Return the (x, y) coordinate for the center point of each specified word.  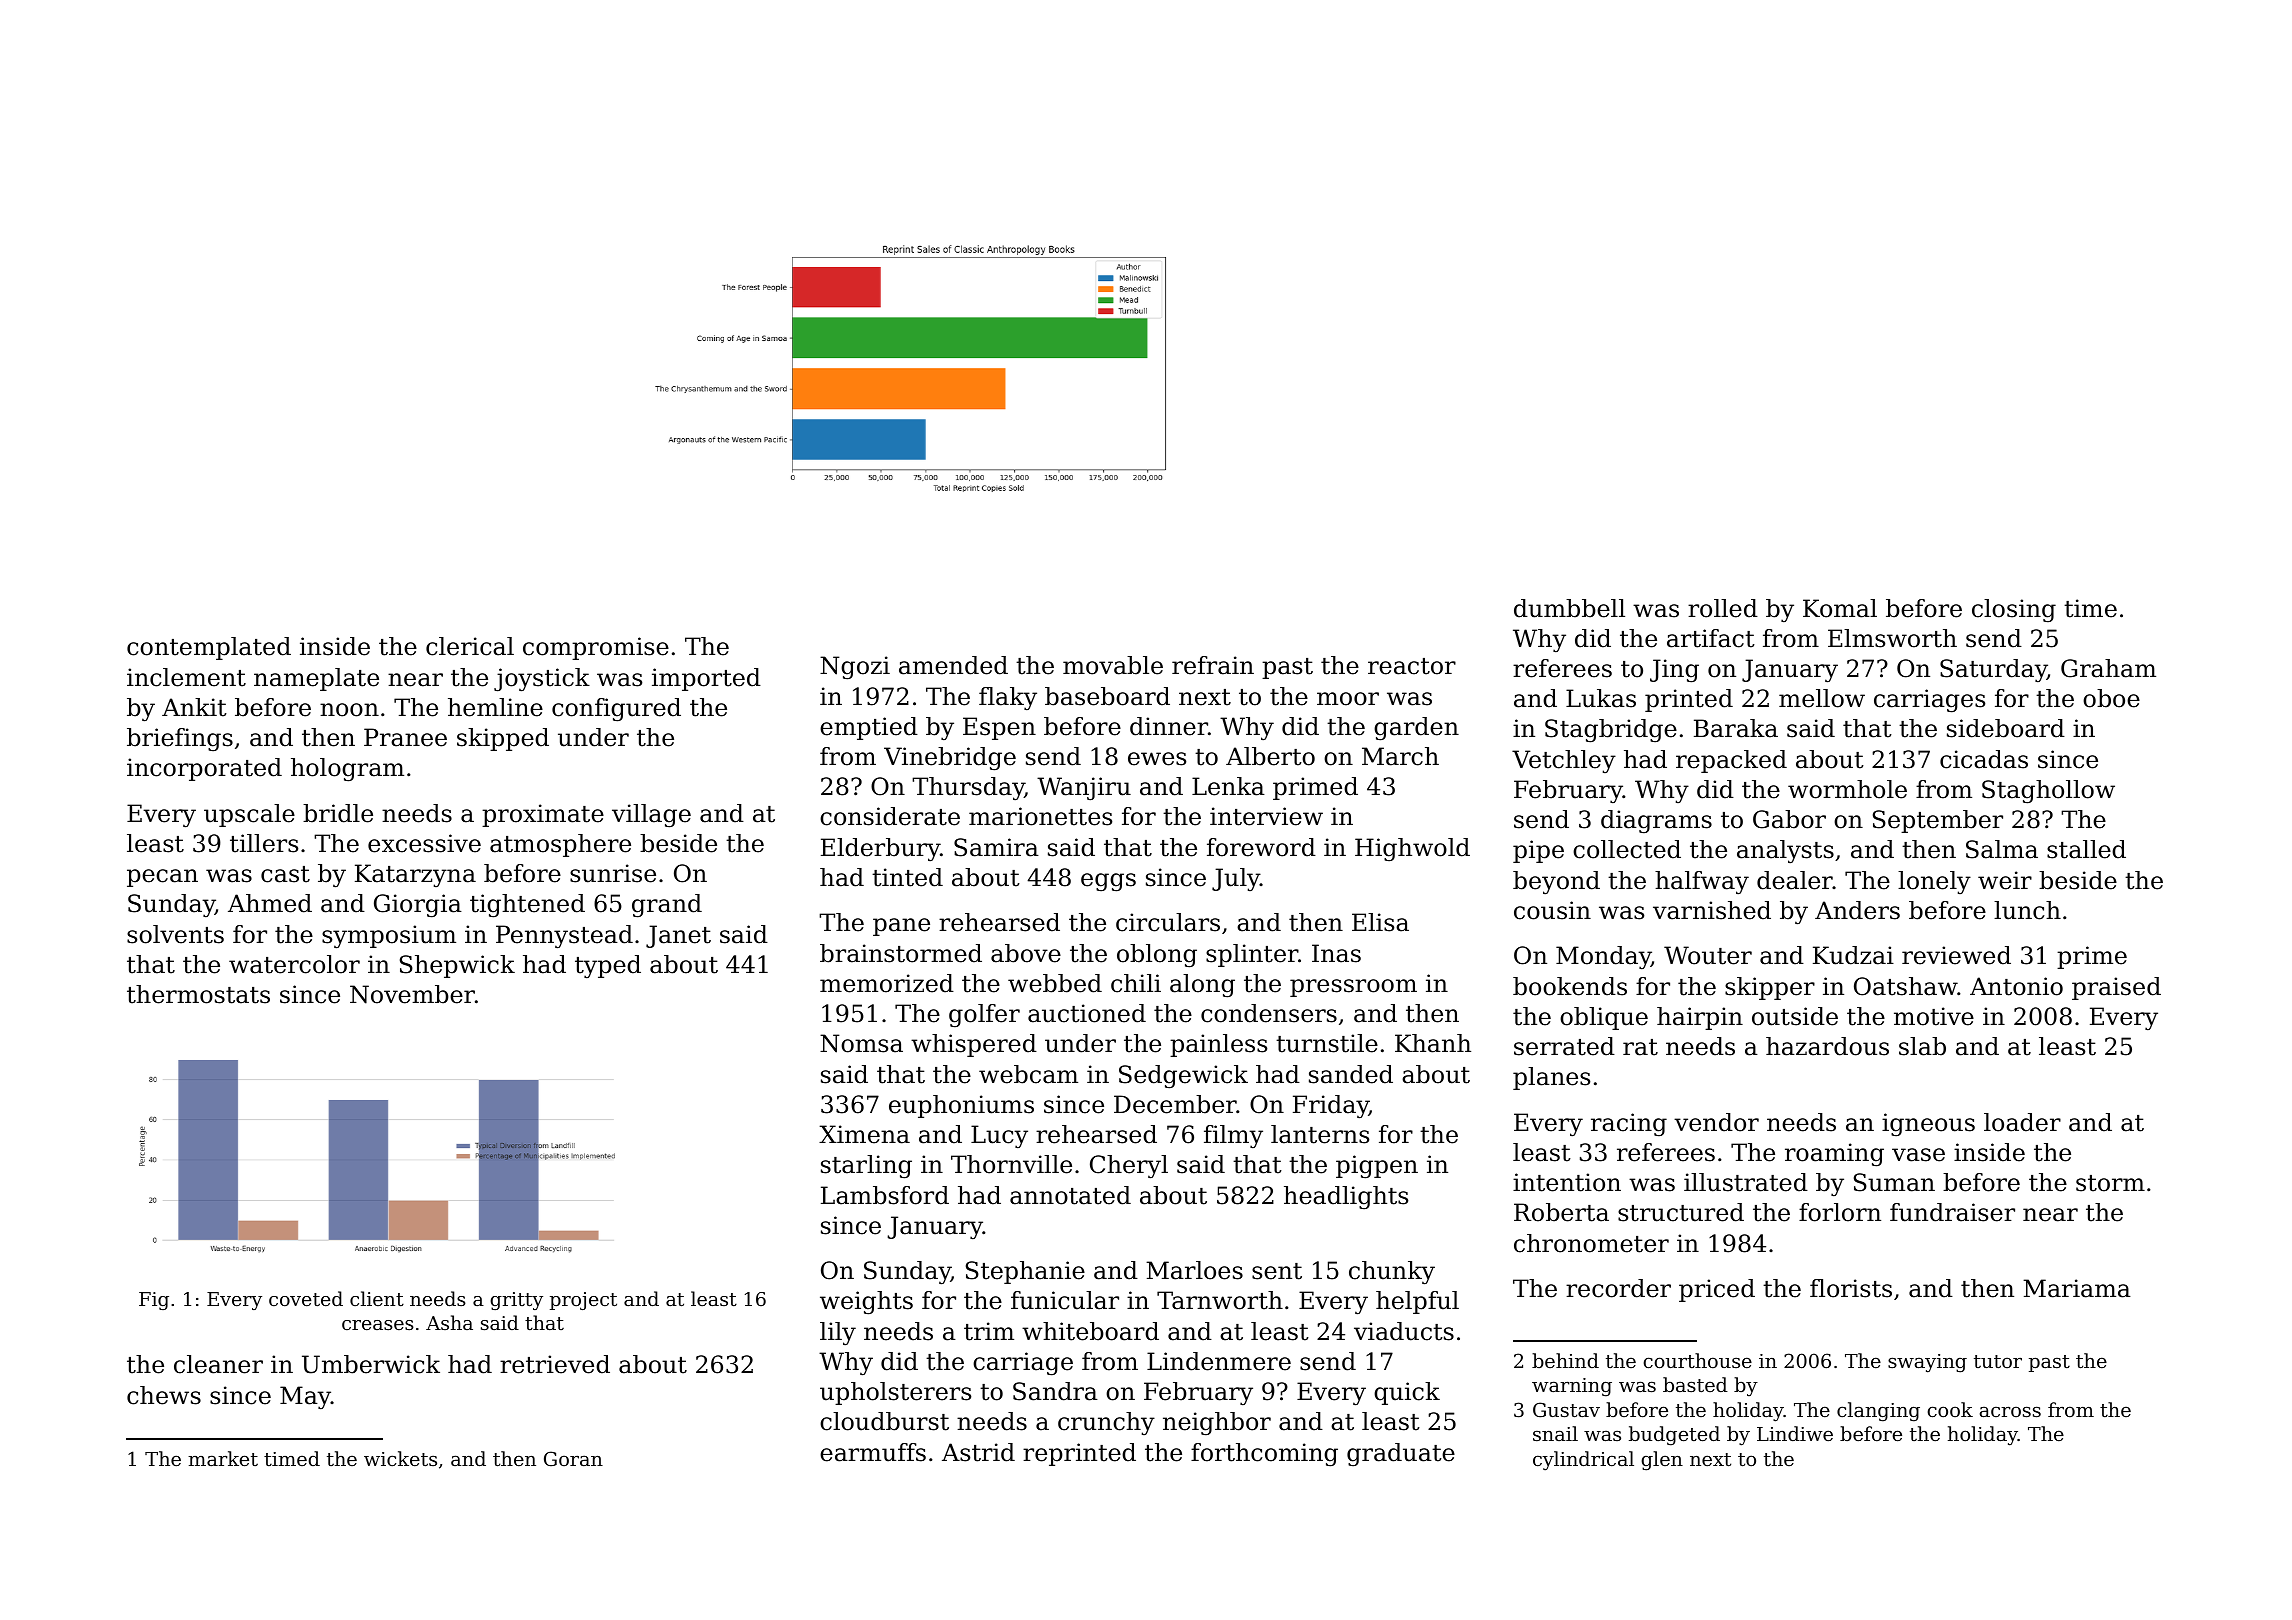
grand (667, 906)
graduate (1401, 1455)
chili (1136, 983)
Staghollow (2048, 792)
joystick (542, 680)
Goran (573, 1458)
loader (2022, 1122)
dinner (1169, 726)
